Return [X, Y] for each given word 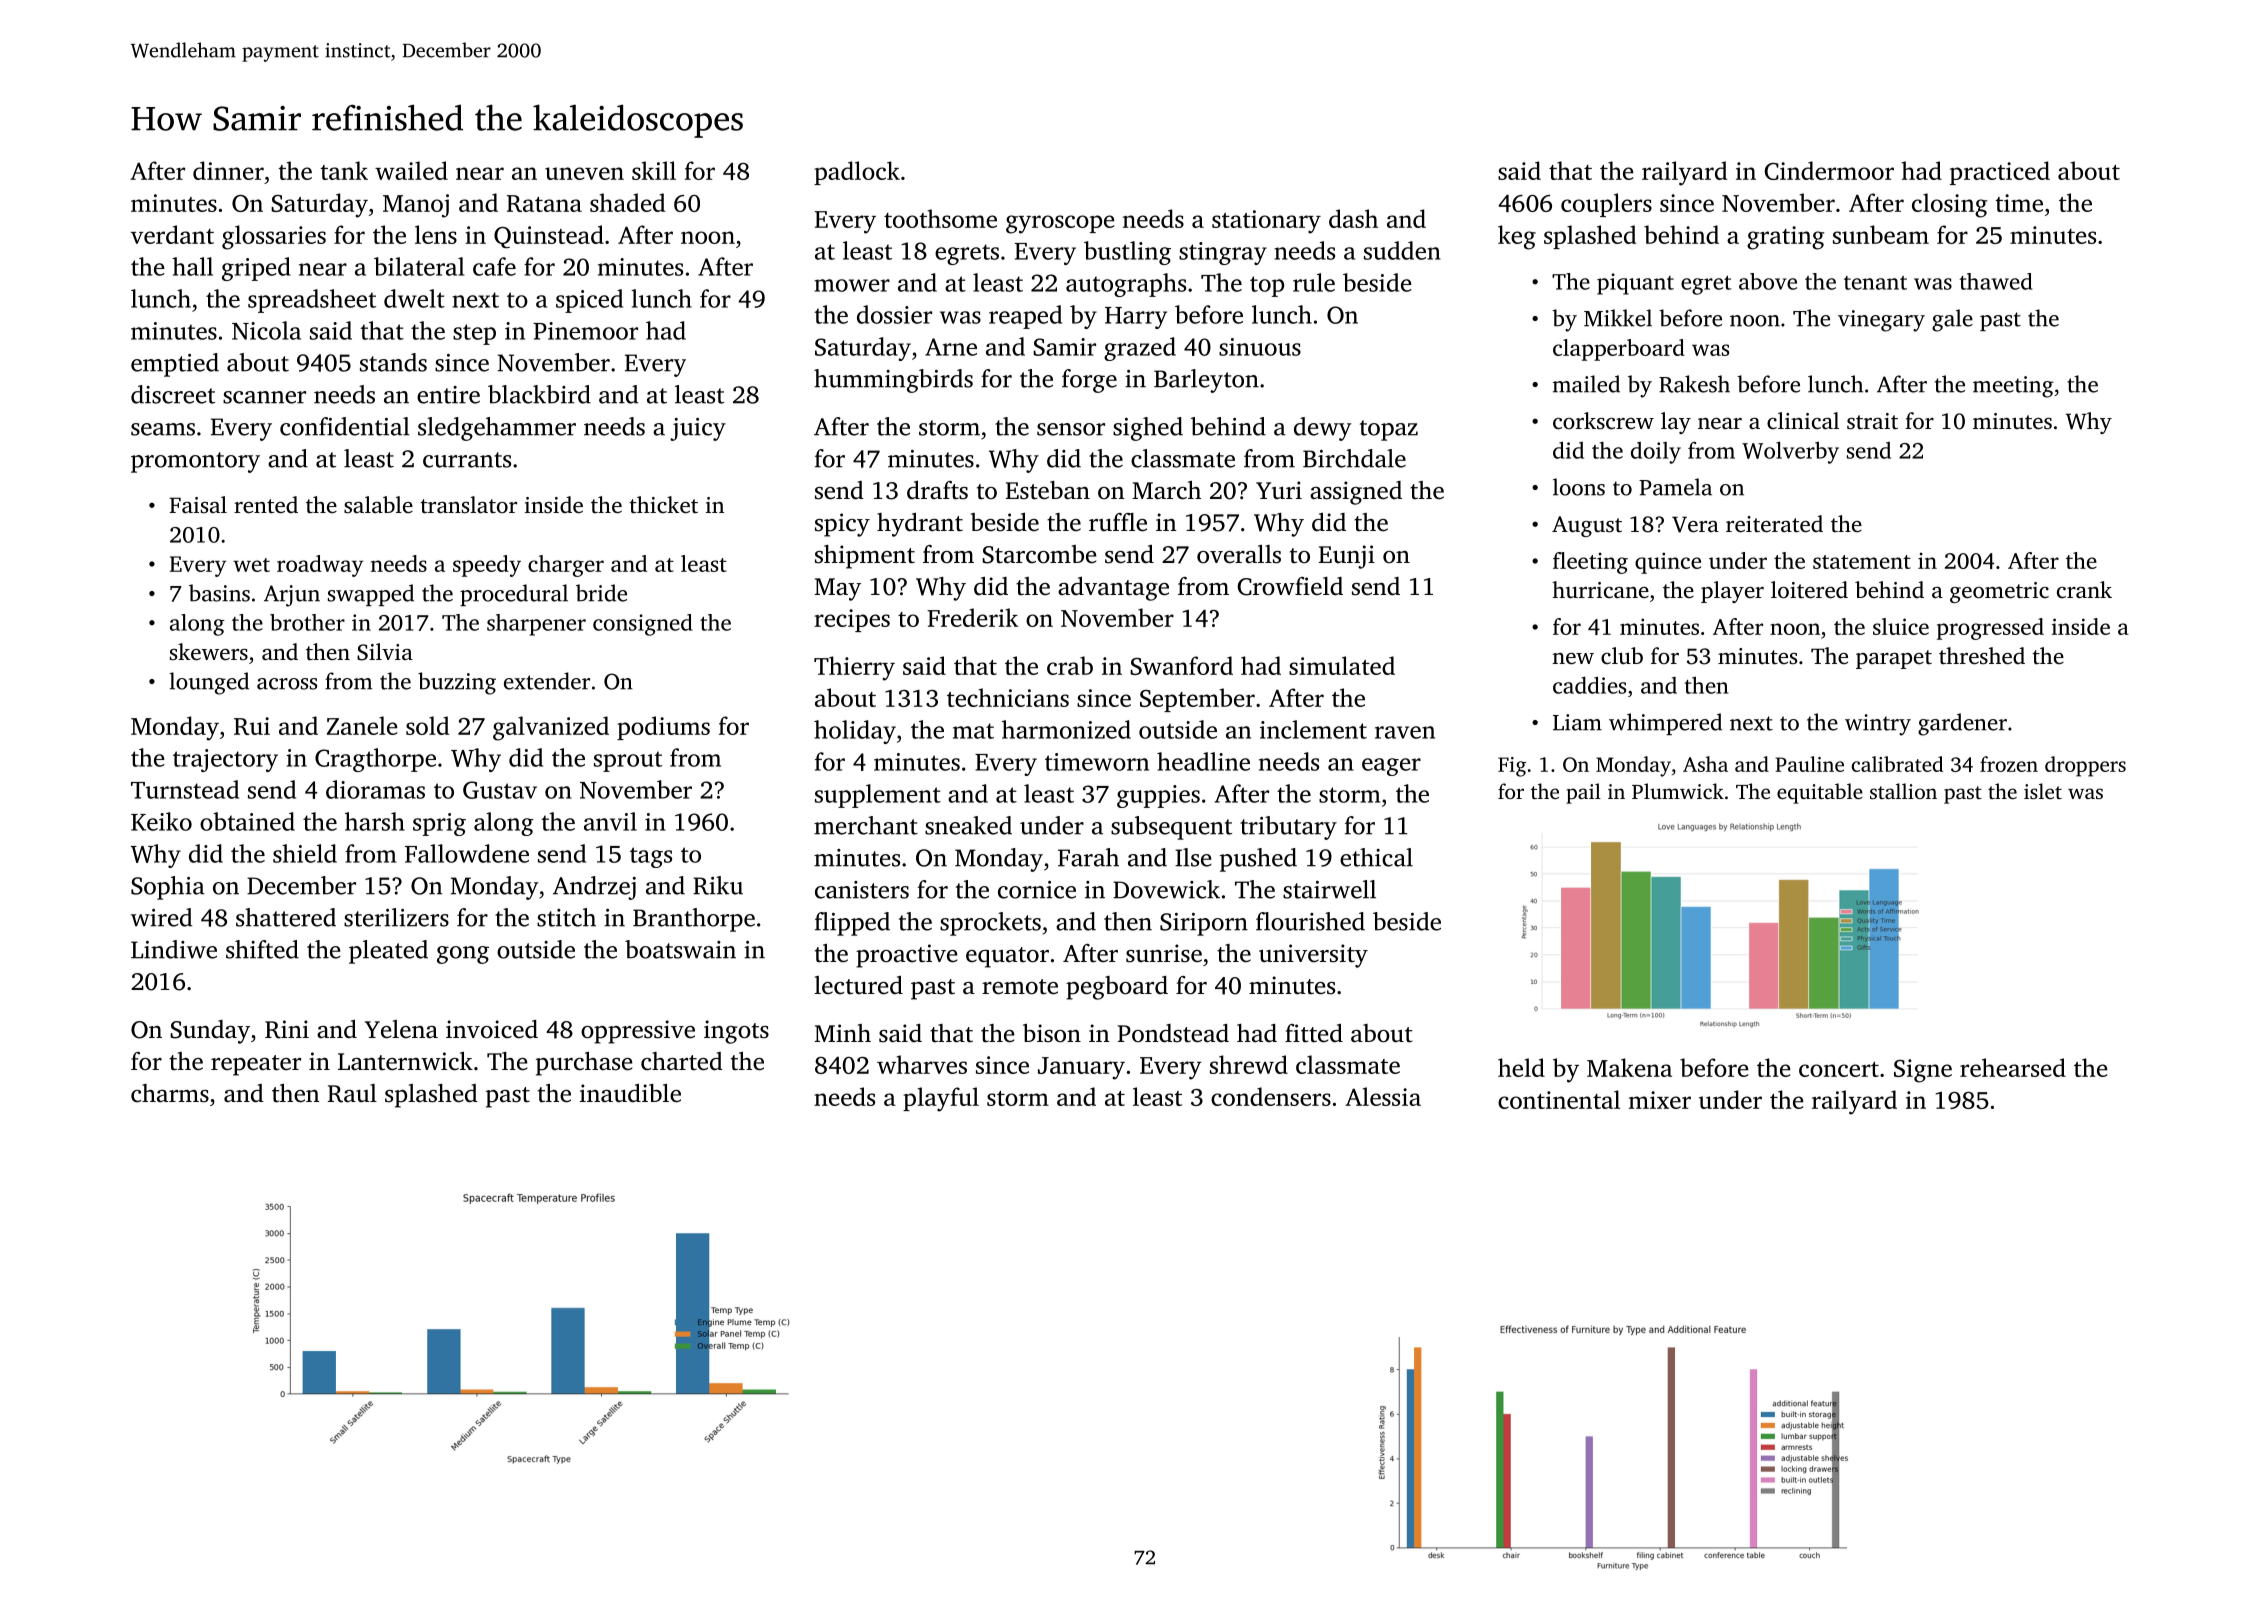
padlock [857, 173]
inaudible [630, 1093]
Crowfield [1290, 586]
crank [2084, 589]
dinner [228, 170]
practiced [2000, 173]
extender [547, 681]
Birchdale [1354, 458]
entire [448, 395]
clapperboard [1619, 350]
